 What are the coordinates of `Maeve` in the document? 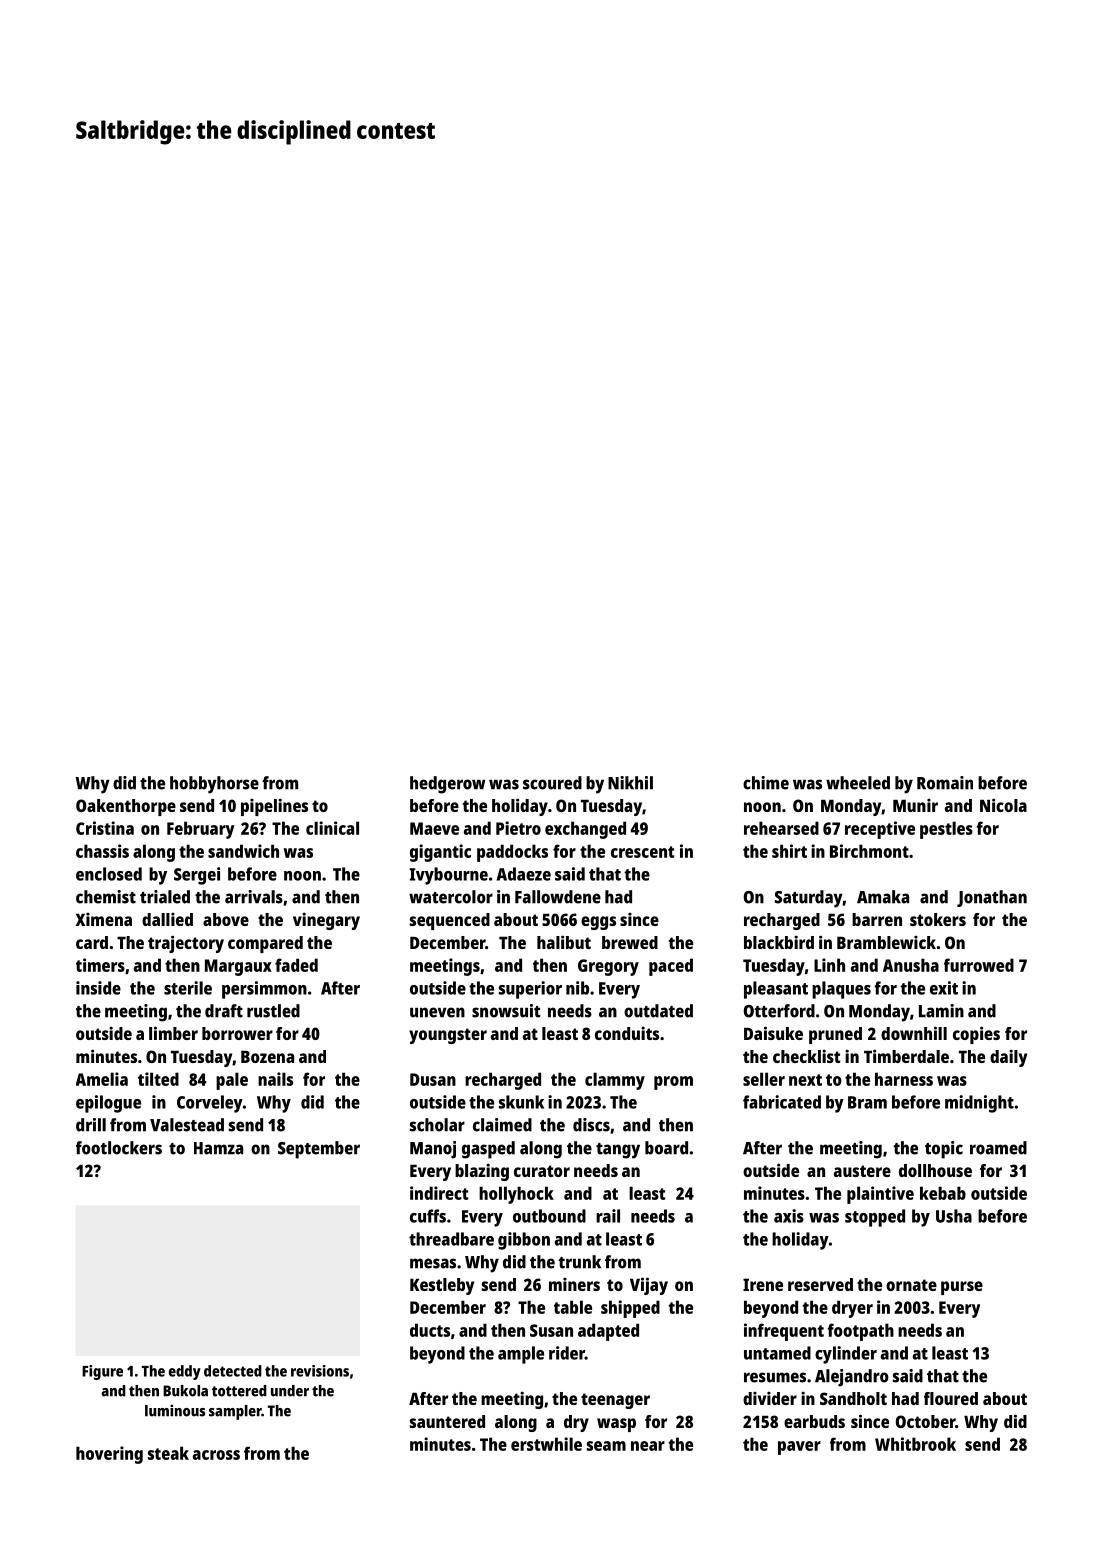 It's located at (434, 828).
